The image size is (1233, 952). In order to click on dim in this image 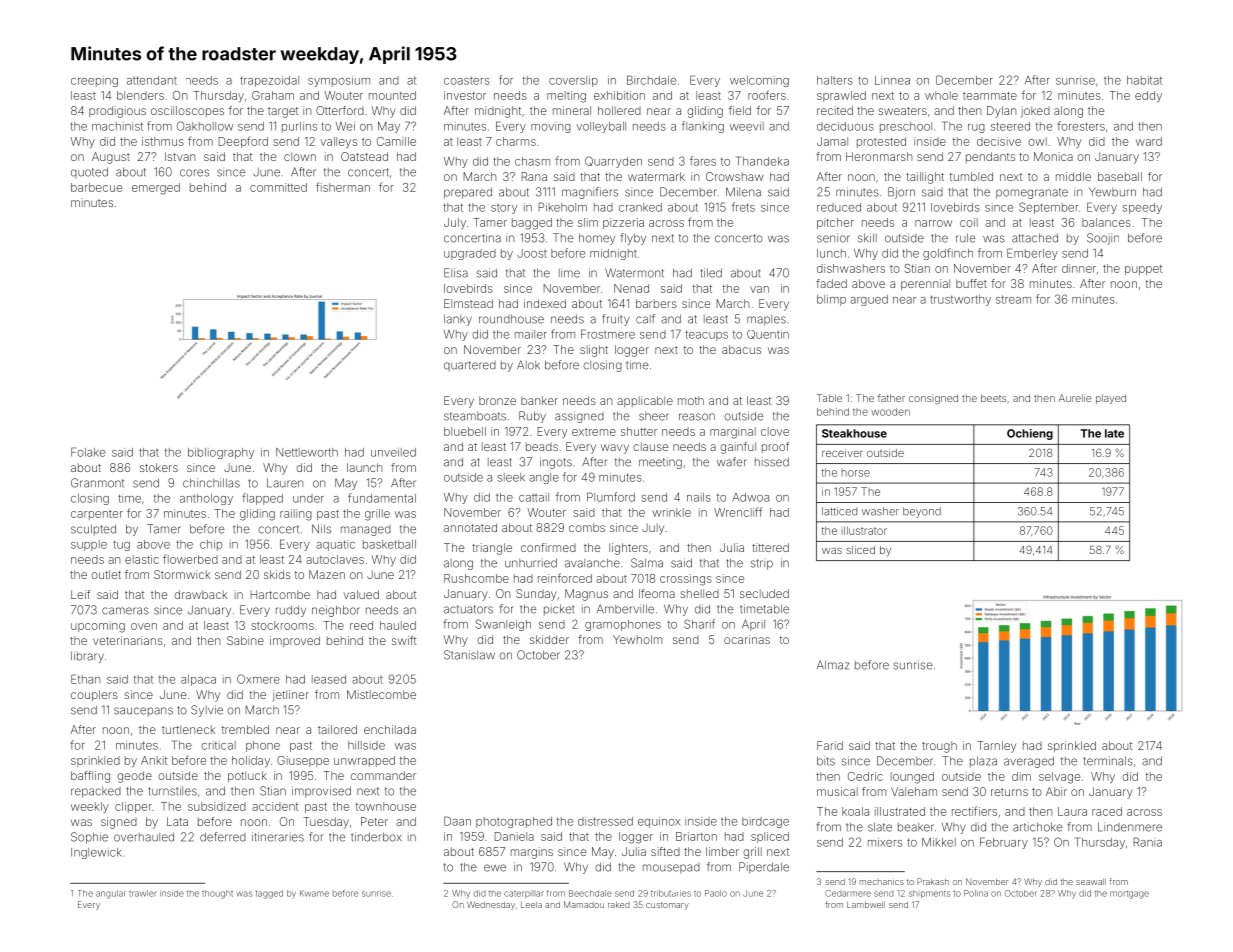, I will do `click(1021, 776)`.
